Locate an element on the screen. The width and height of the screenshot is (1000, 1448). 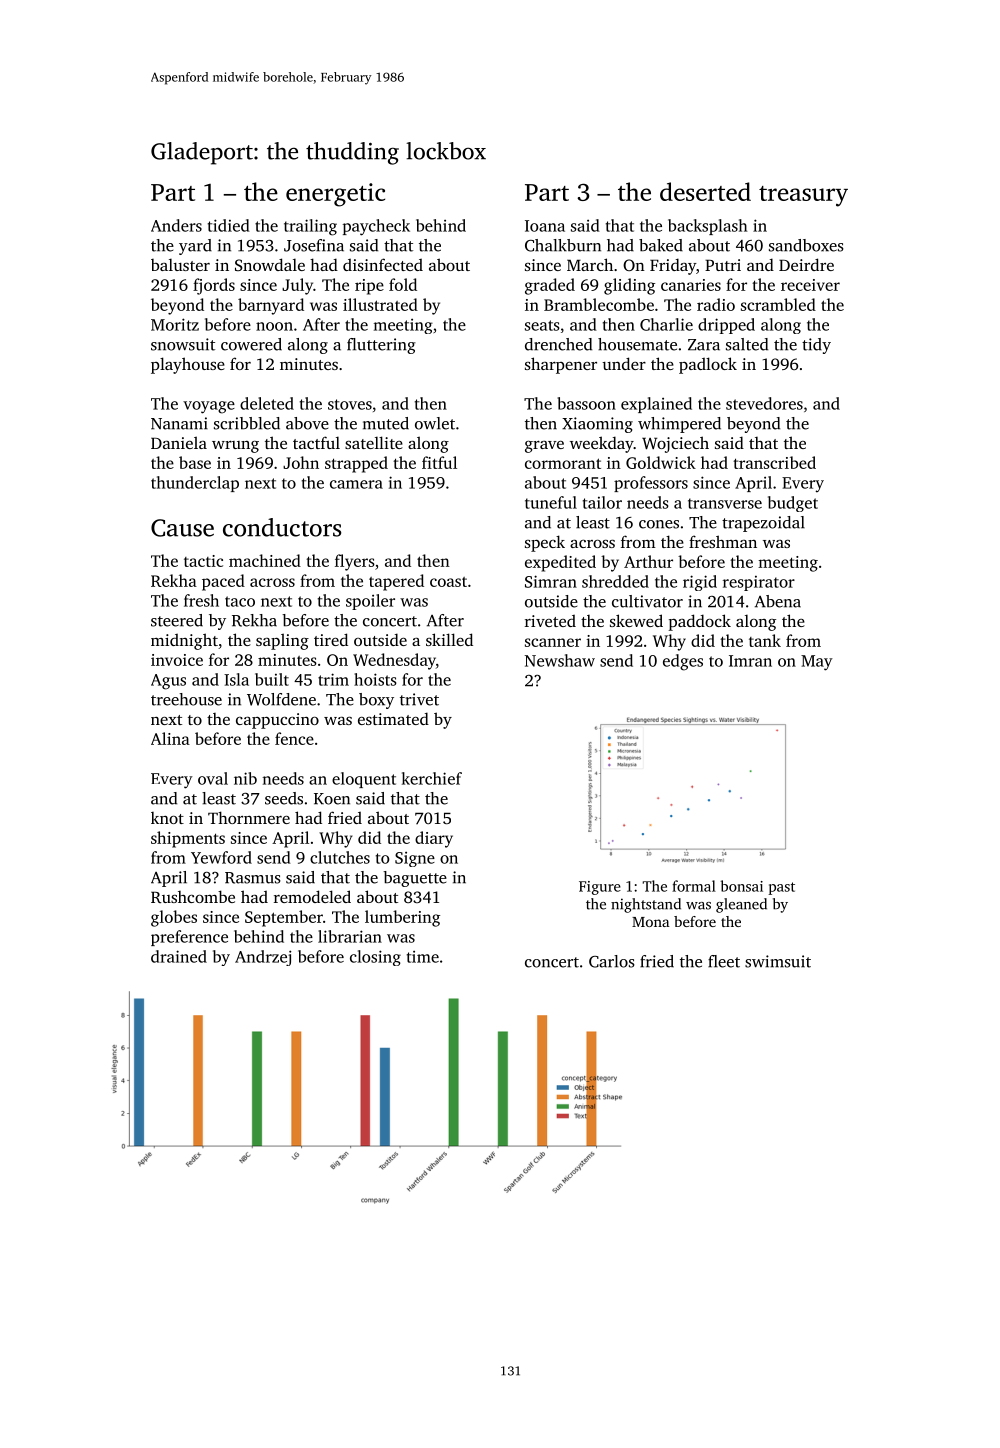
past is located at coordinates (781, 888).
